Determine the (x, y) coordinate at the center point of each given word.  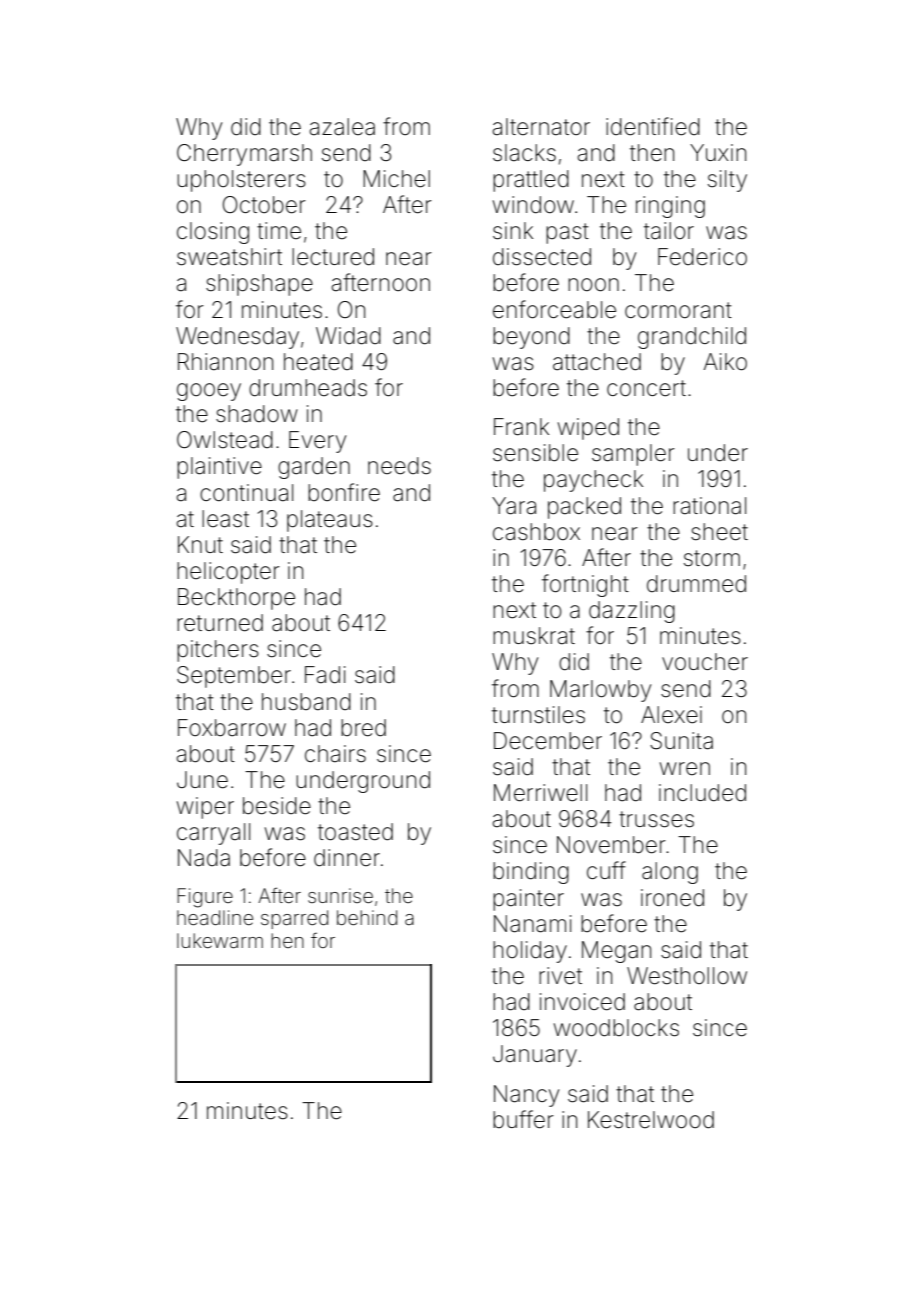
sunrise (340, 895)
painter (528, 900)
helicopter (228, 573)
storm (712, 558)
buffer (523, 1119)
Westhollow (687, 976)
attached (597, 362)
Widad (348, 336)
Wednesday (237, 338)
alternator (541, 127)
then (652, 153)
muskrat (534, 636)
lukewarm (220, 940)
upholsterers (241, 181)
